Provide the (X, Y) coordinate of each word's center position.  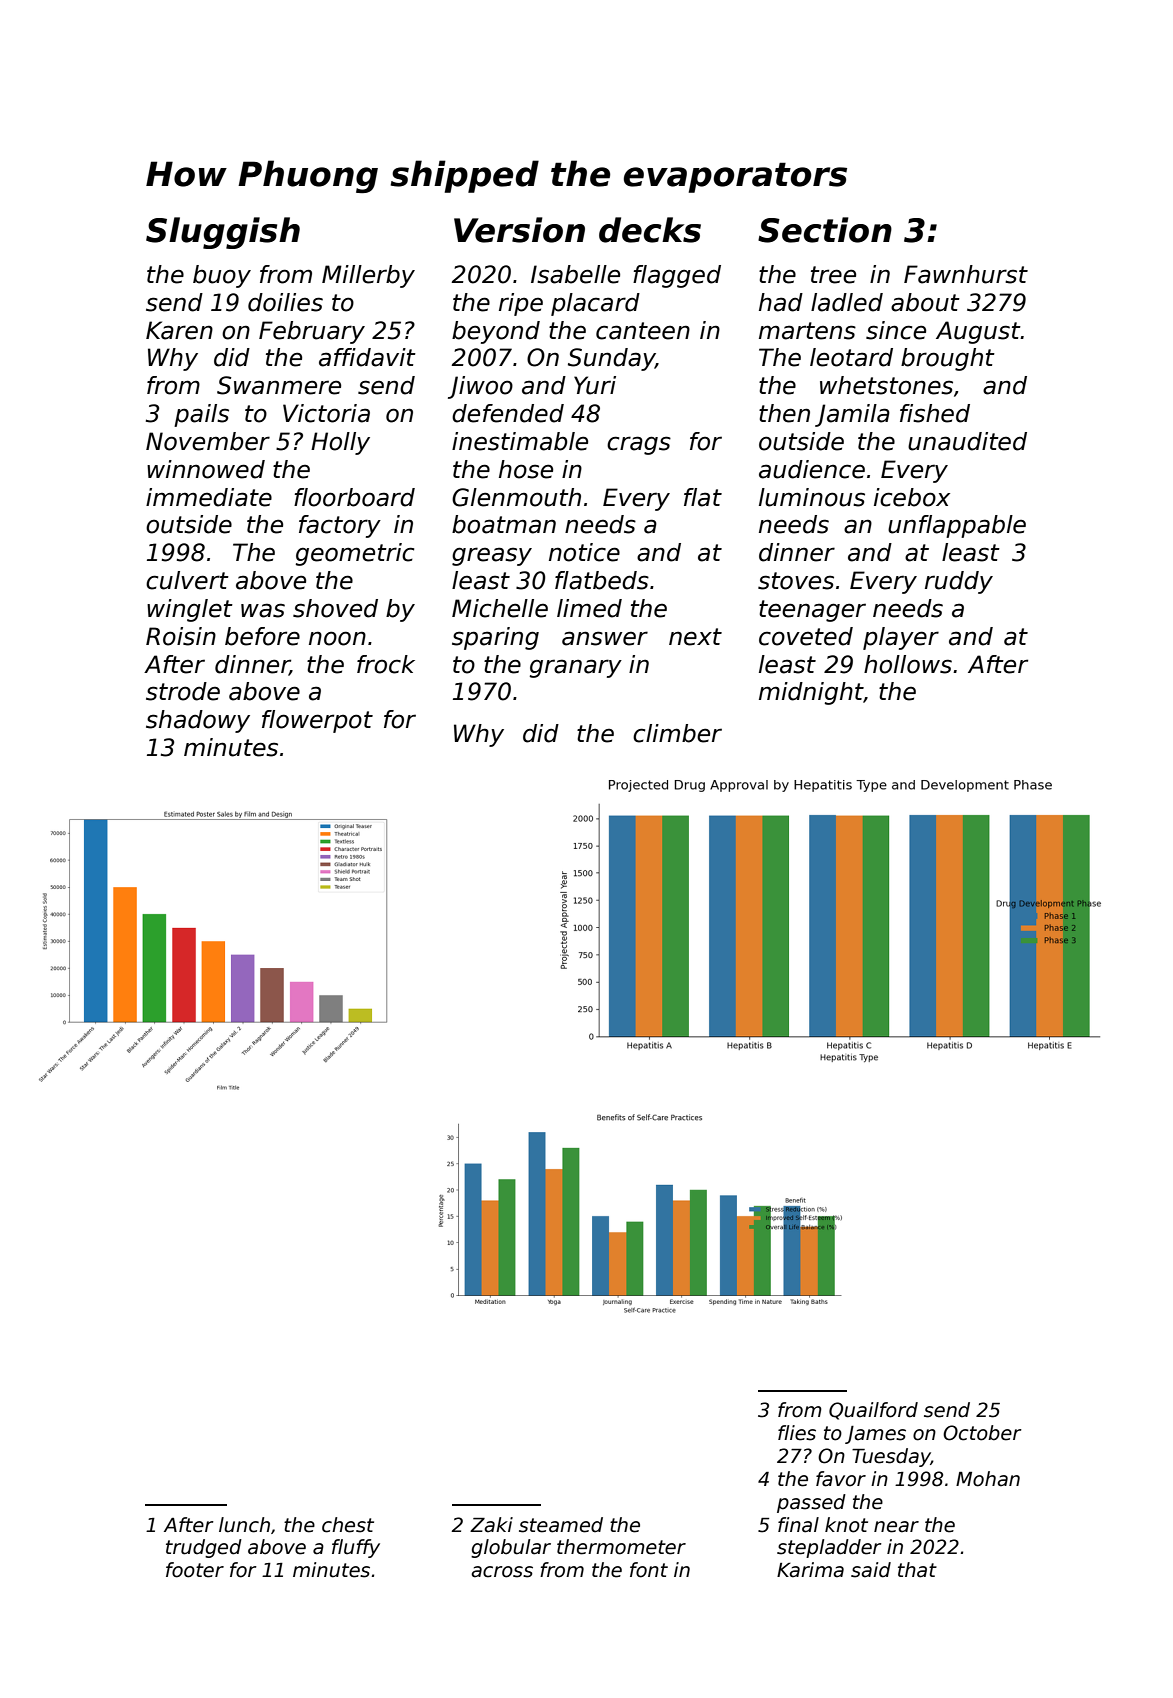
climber (677, 733)
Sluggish (223, 233)
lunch (244, 1525)
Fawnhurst (966, 274)
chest (348, 1525)
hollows (908, 664)
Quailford (873, 1411)
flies (797, 1433)
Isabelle (575, 274)
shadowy (198, 721)
